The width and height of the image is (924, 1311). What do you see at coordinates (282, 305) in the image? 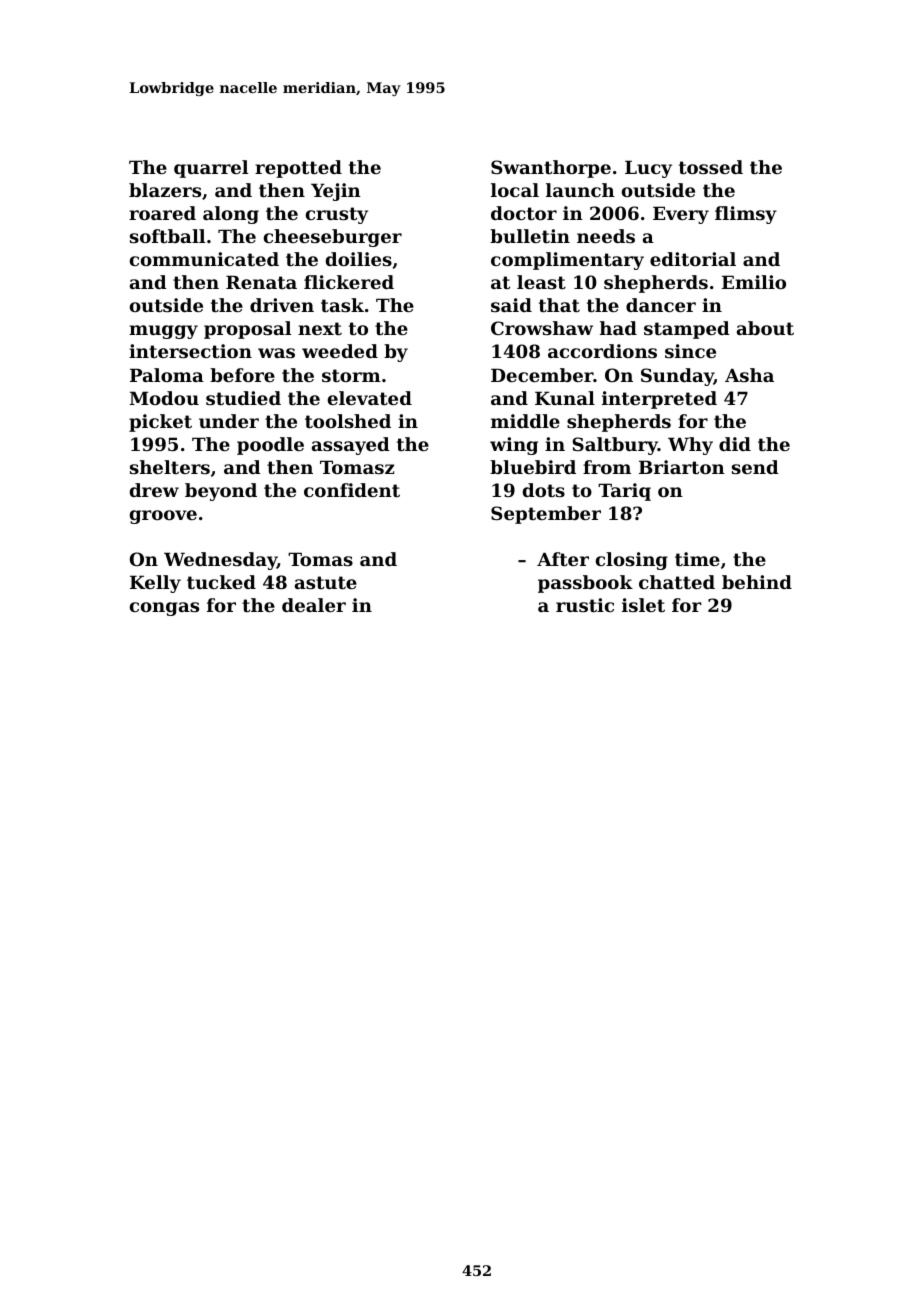
I see `driven` at bounding box center [282, 305].
